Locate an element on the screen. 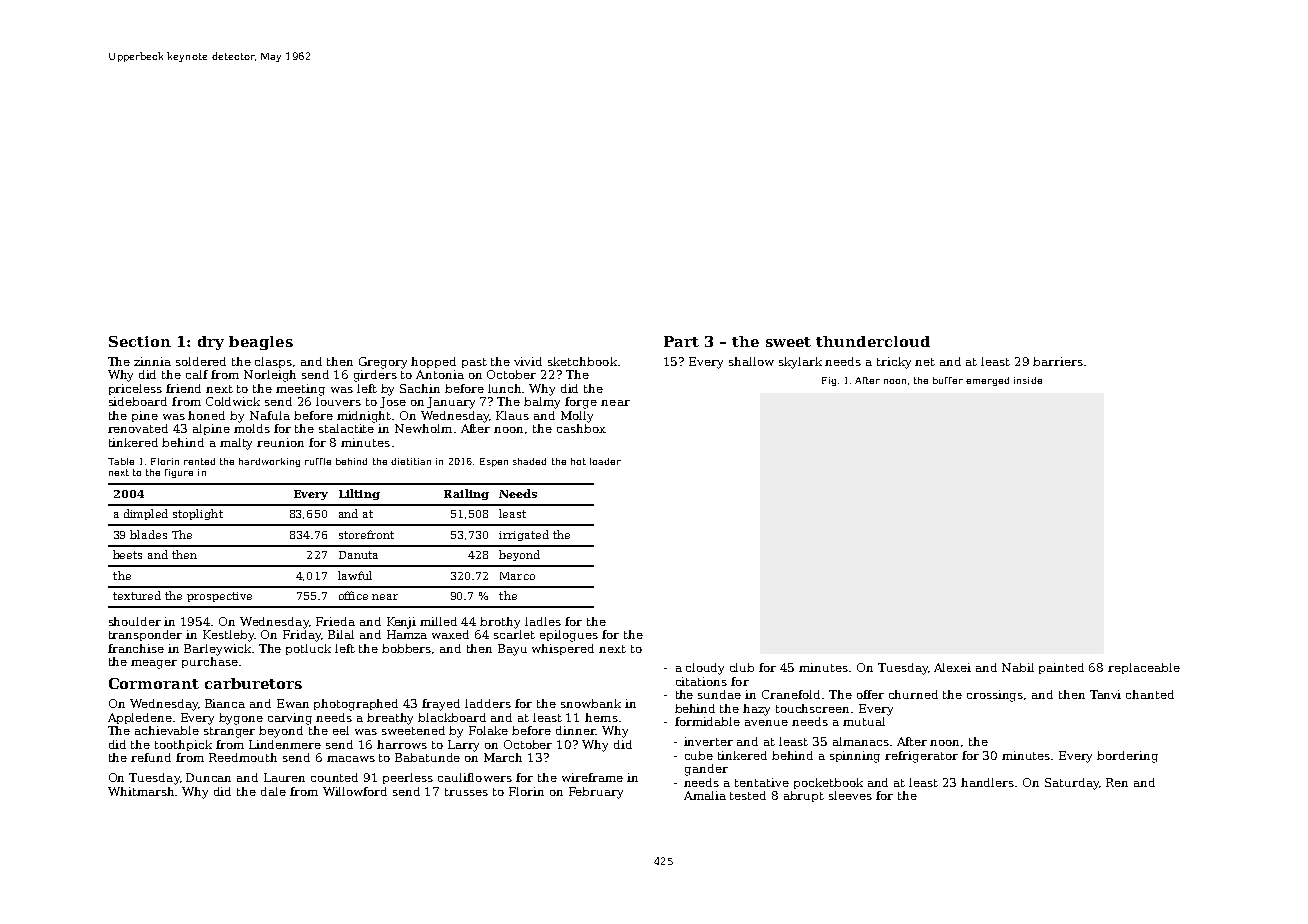 The image size is (1308, 924). irrigated is located at coordinates (524, 535).
